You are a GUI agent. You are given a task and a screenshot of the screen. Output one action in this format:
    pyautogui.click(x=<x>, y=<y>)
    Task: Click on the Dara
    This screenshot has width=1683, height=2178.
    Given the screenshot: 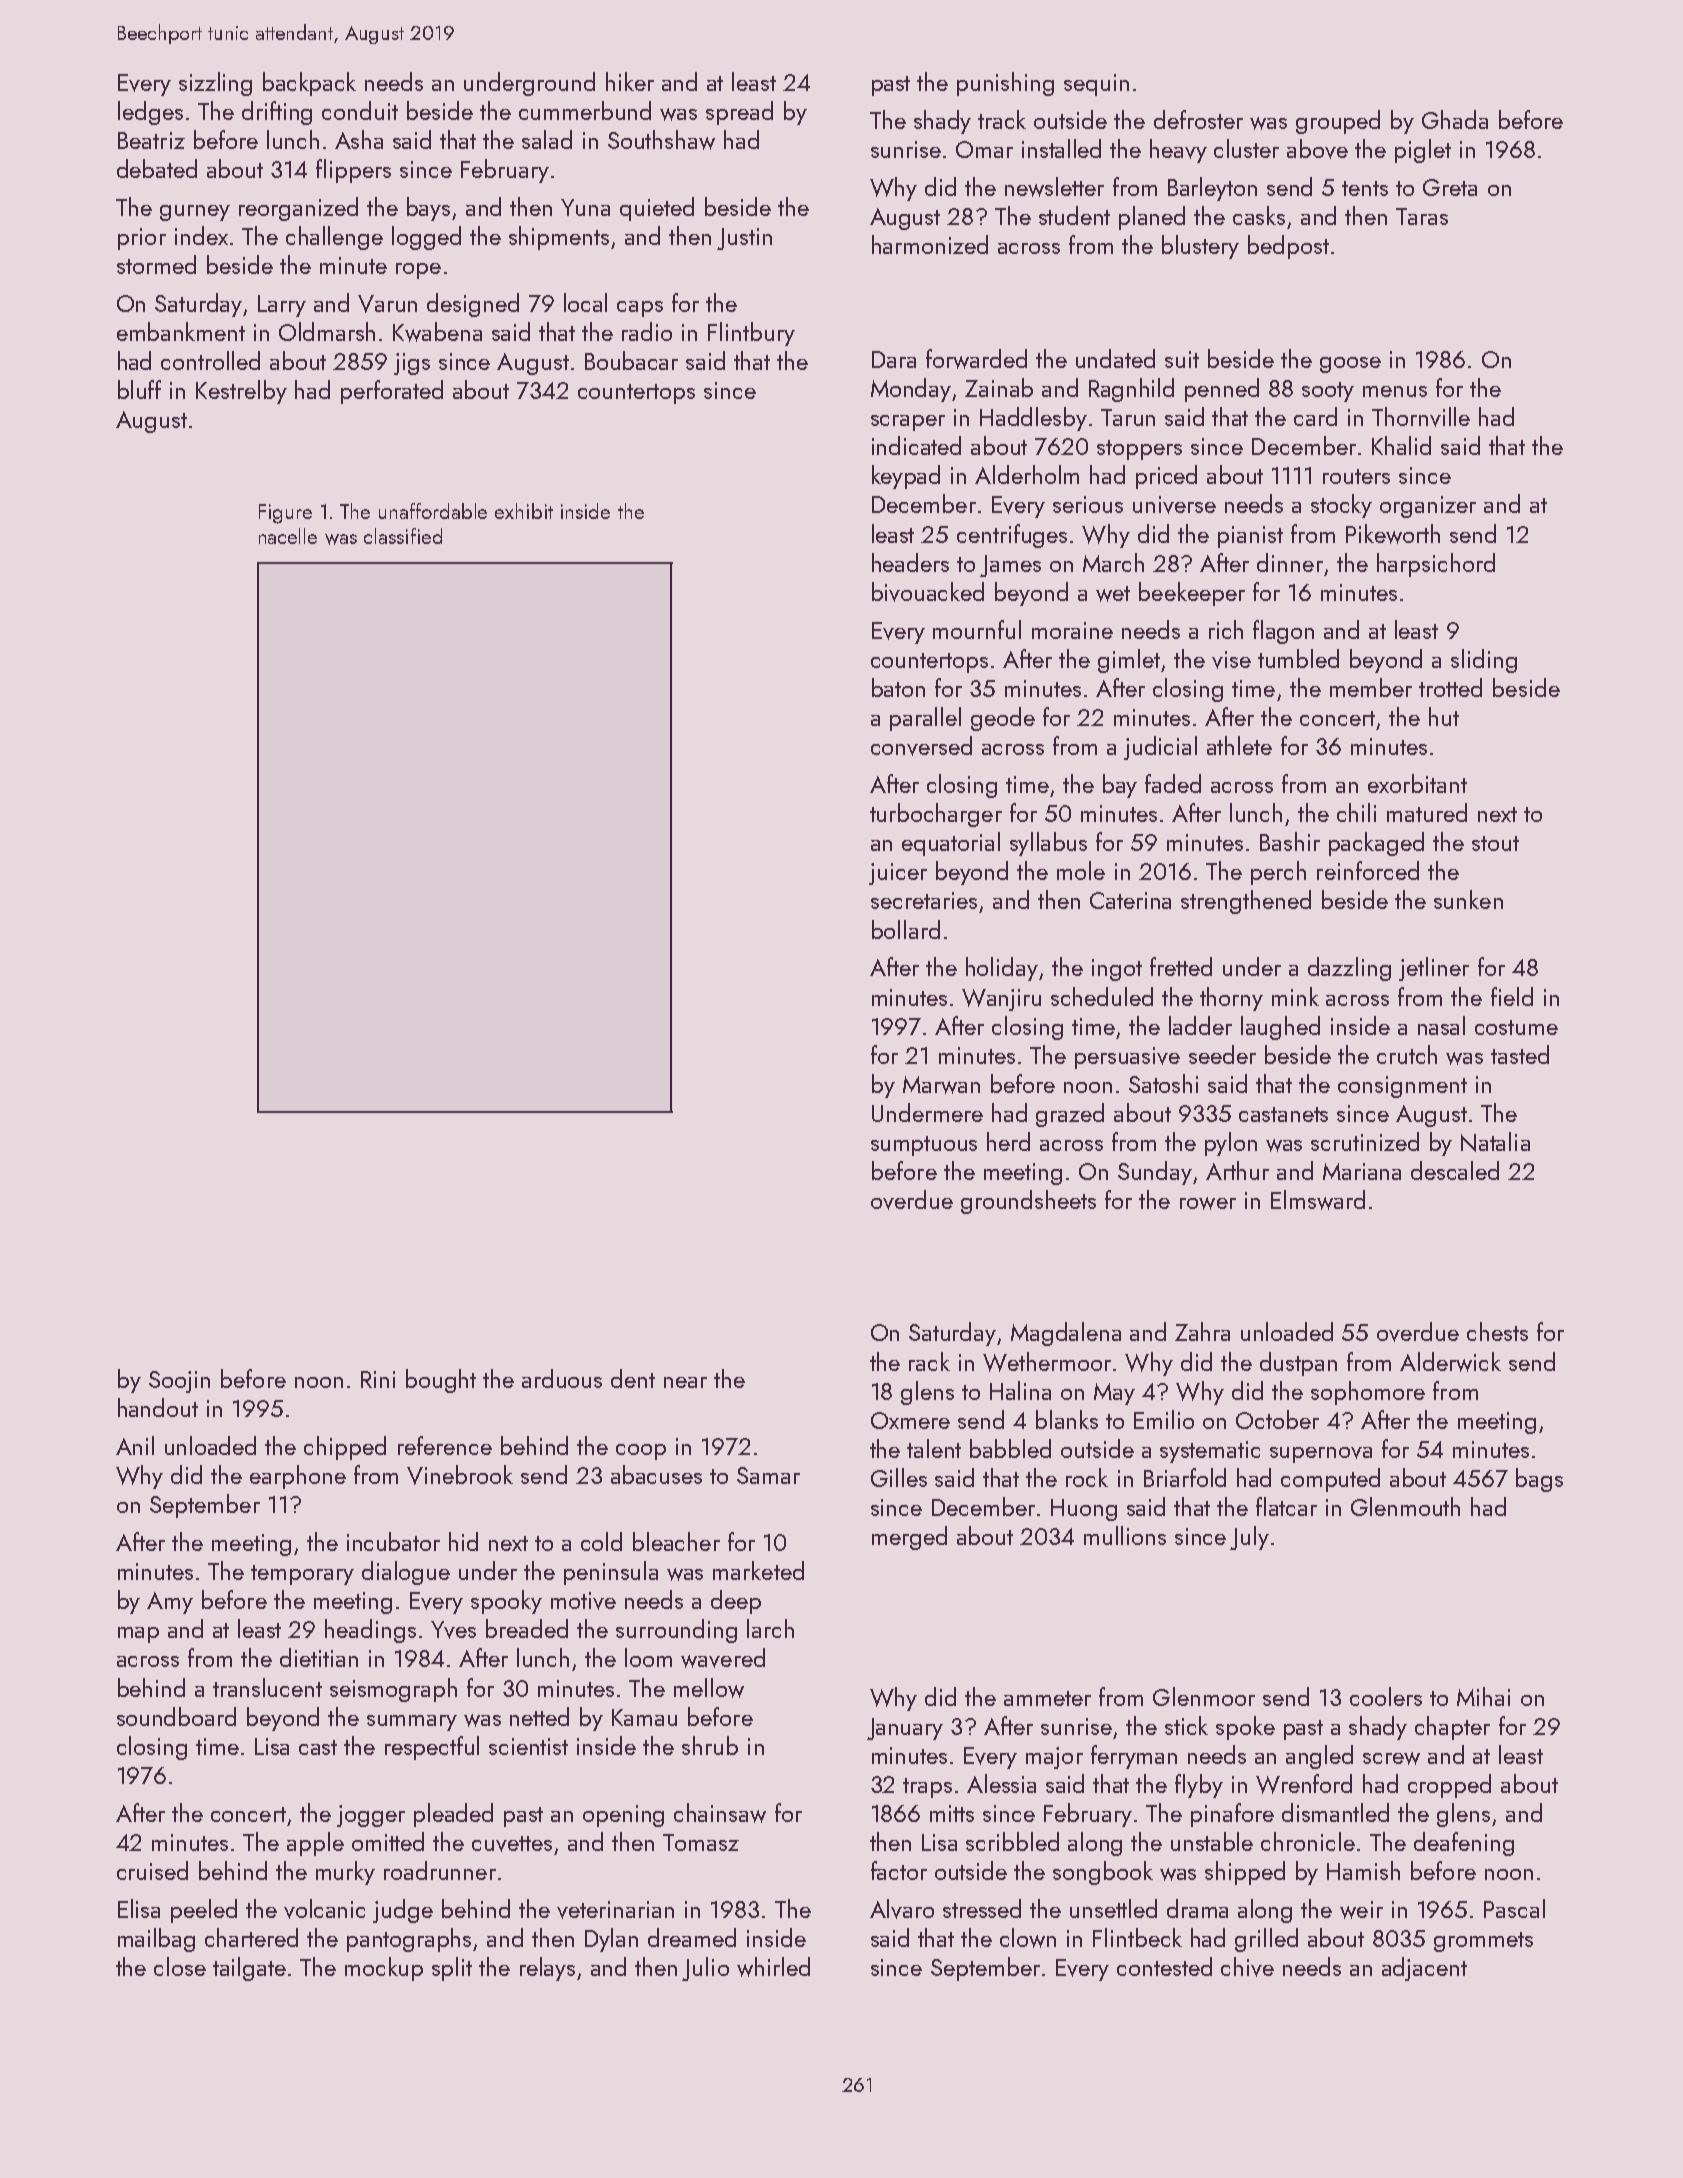 What is the action you would take?
    pyautogui.click(x=894, y=359)
